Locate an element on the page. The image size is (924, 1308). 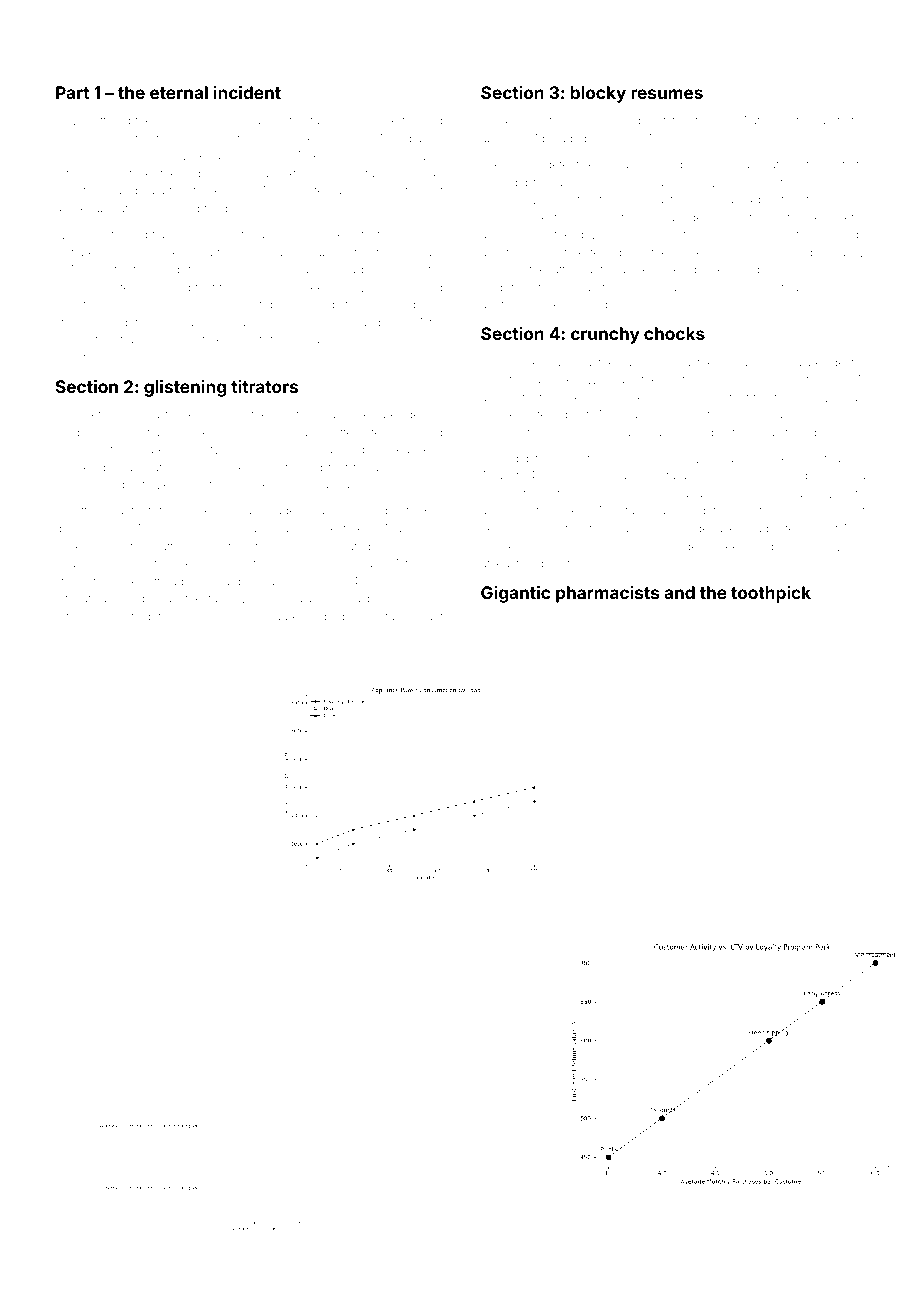
Fernshaw is located at coordinates (673, 458).
